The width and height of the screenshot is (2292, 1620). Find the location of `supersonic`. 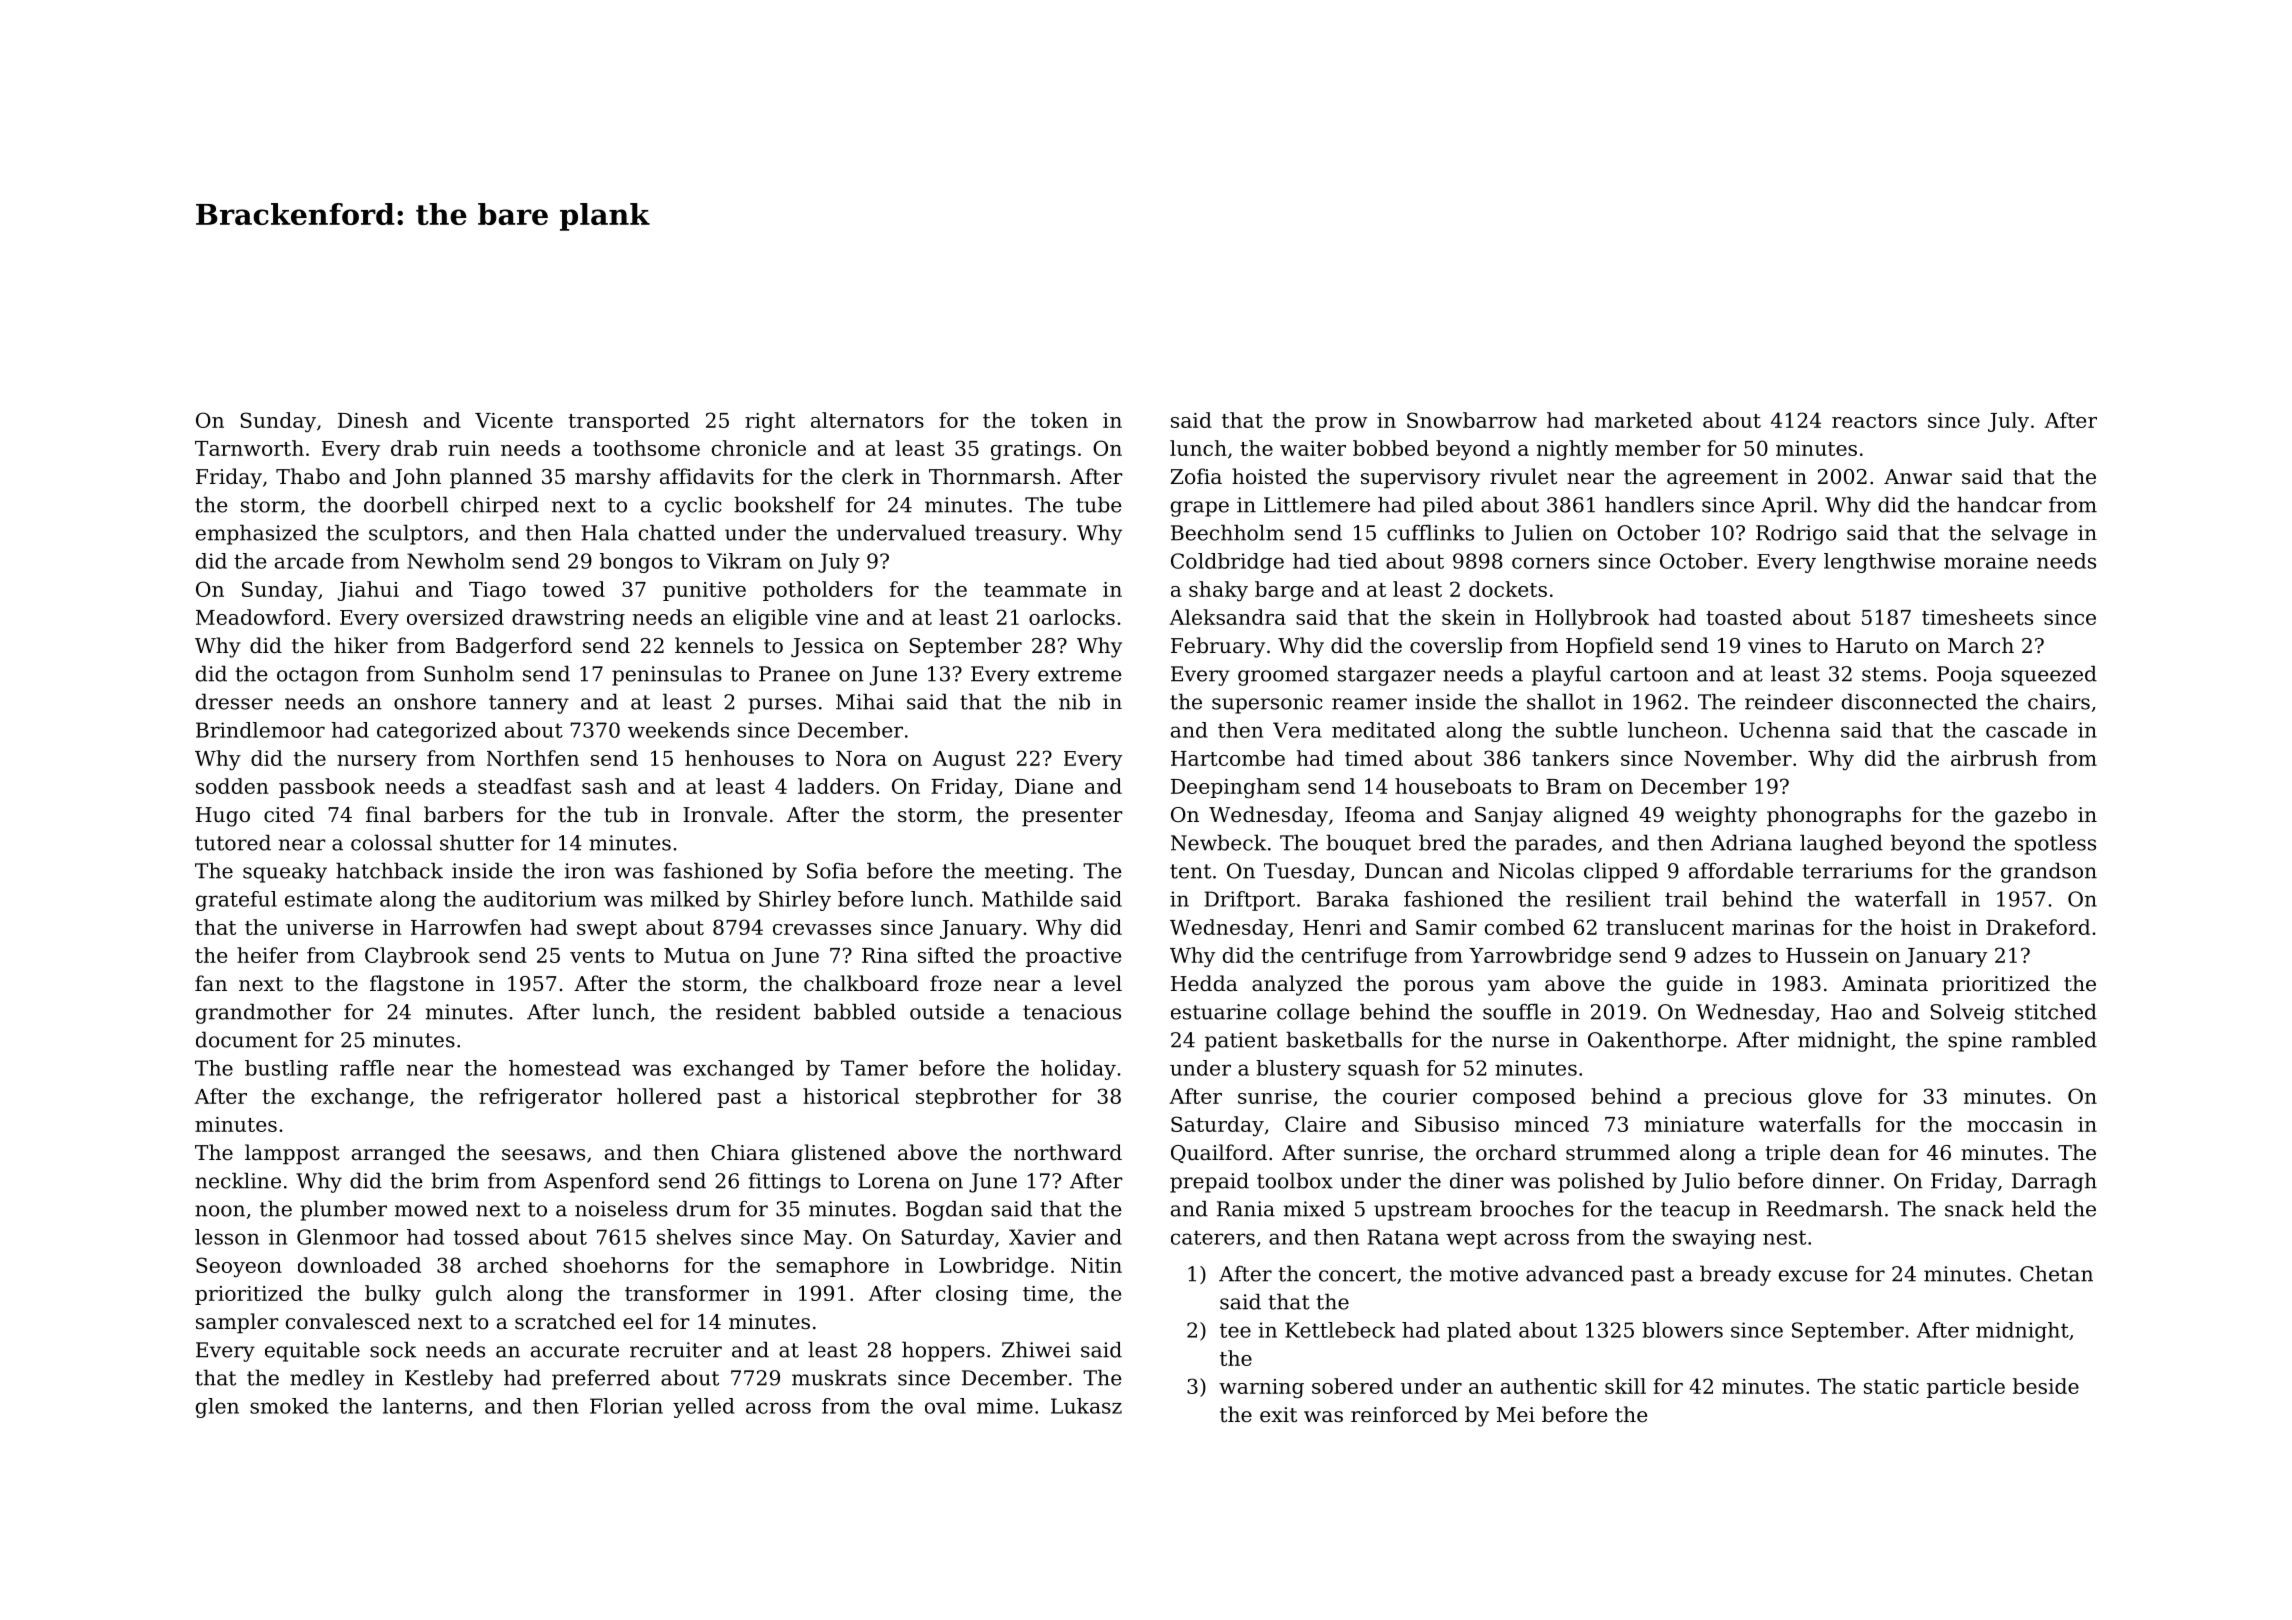

supersonic is located at coordinates (1267, 704).
